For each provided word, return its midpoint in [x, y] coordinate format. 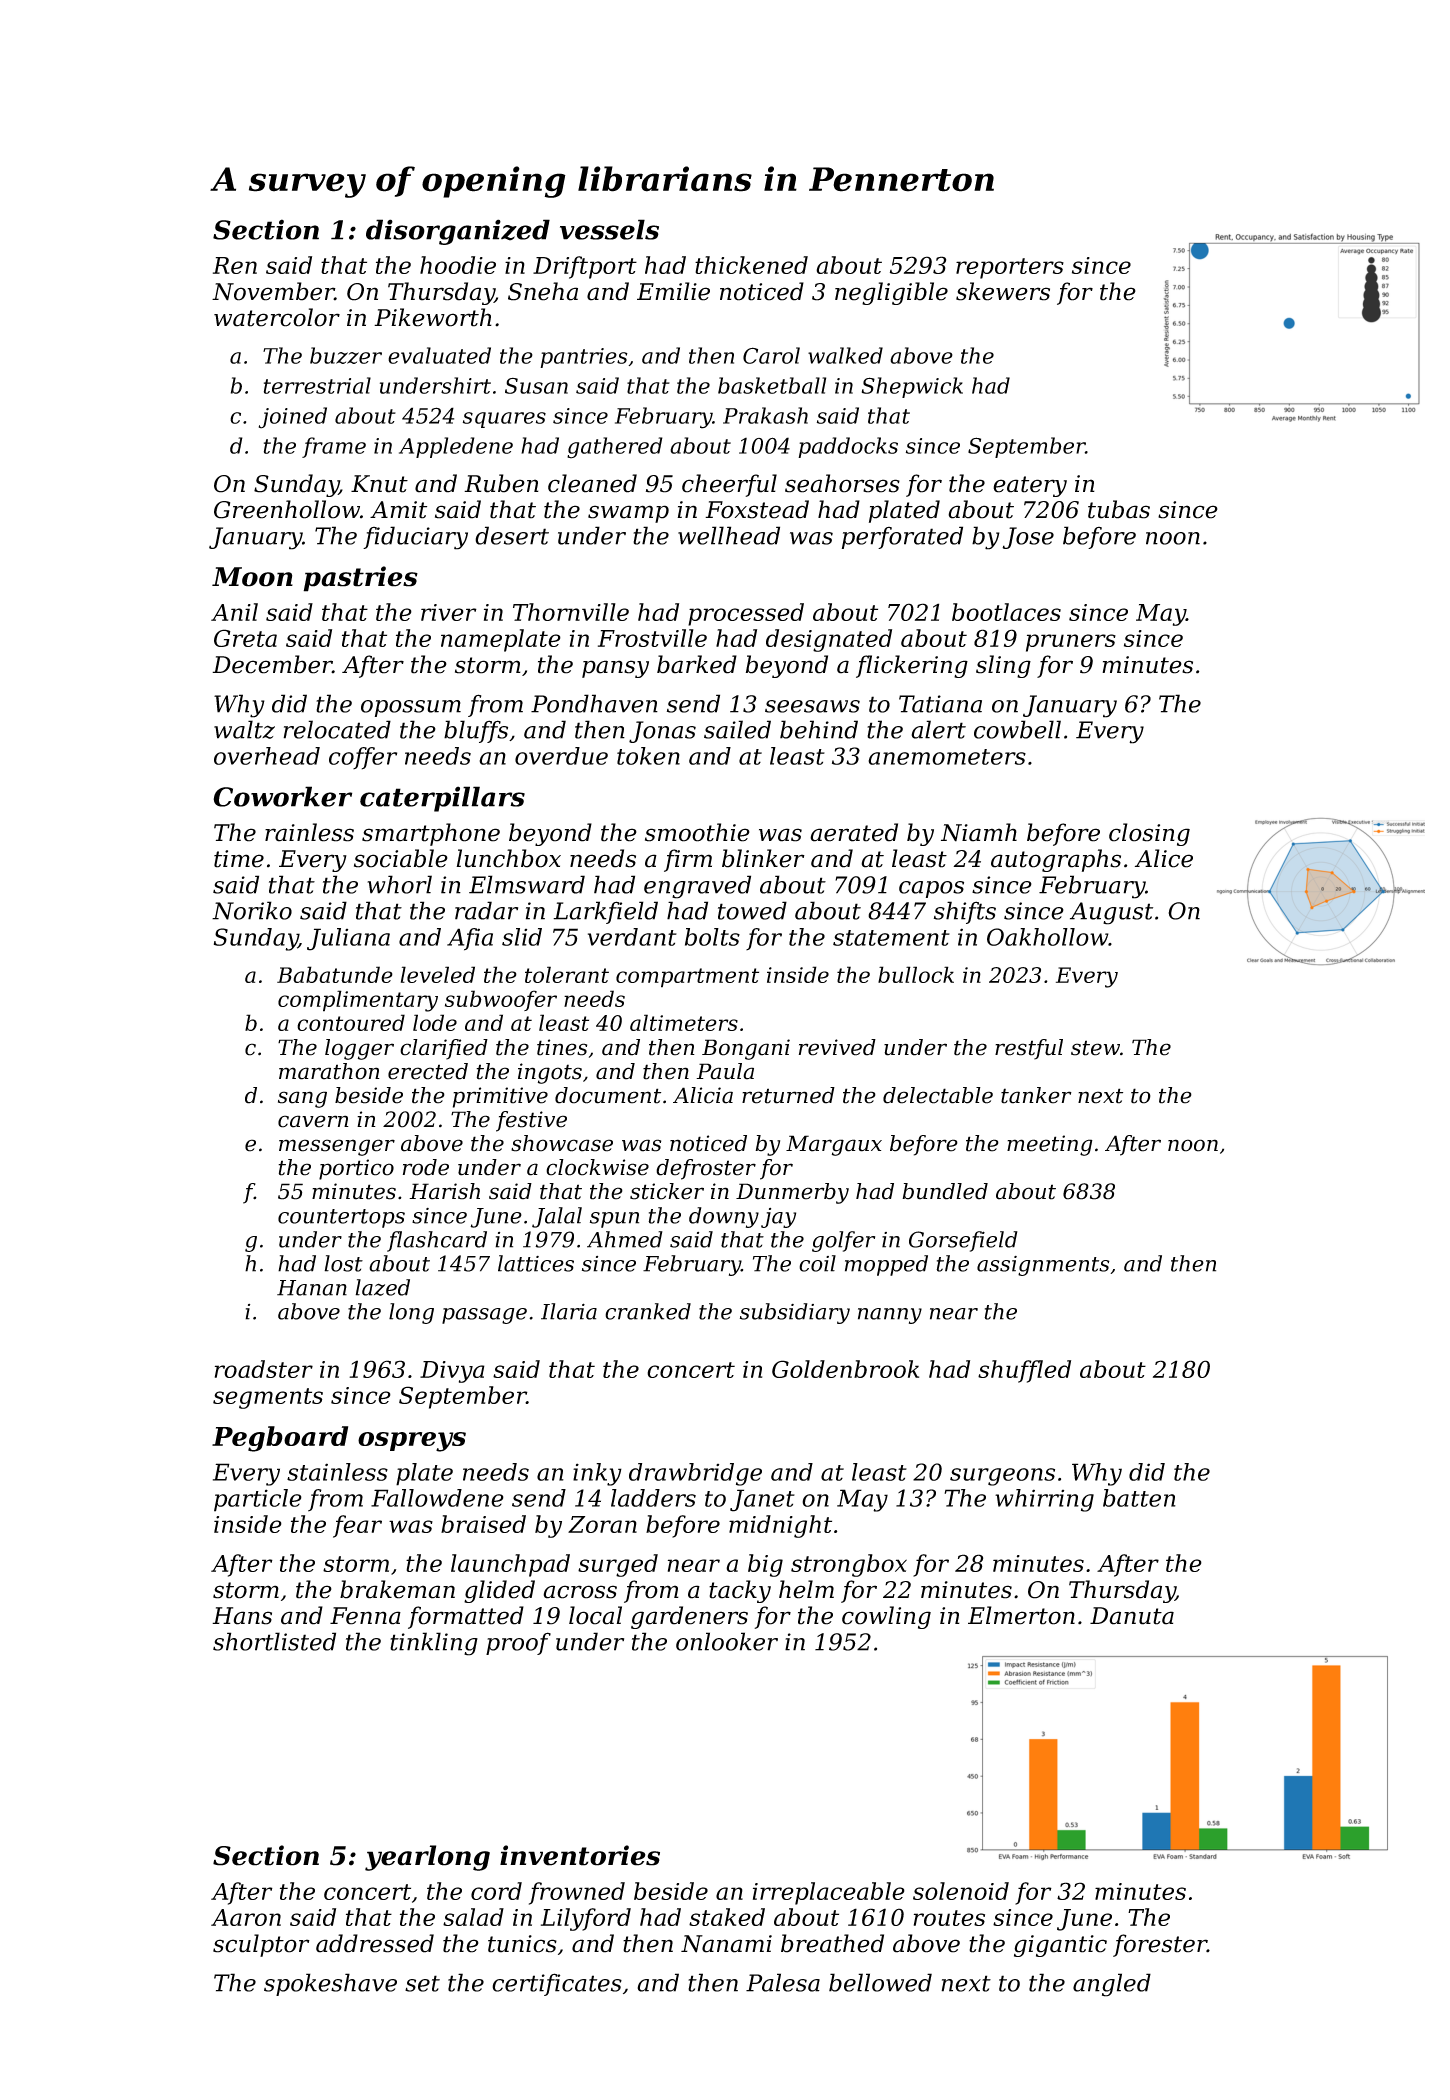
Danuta [1132, 1616]
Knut [379, 484]
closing [1149, 834]
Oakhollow [1048, 937]
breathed [832, 1943]
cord [496, 1891]
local [595, 1615]
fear [357, 1526]
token [648, 756]
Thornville [571, 612]
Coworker [282, 796]
